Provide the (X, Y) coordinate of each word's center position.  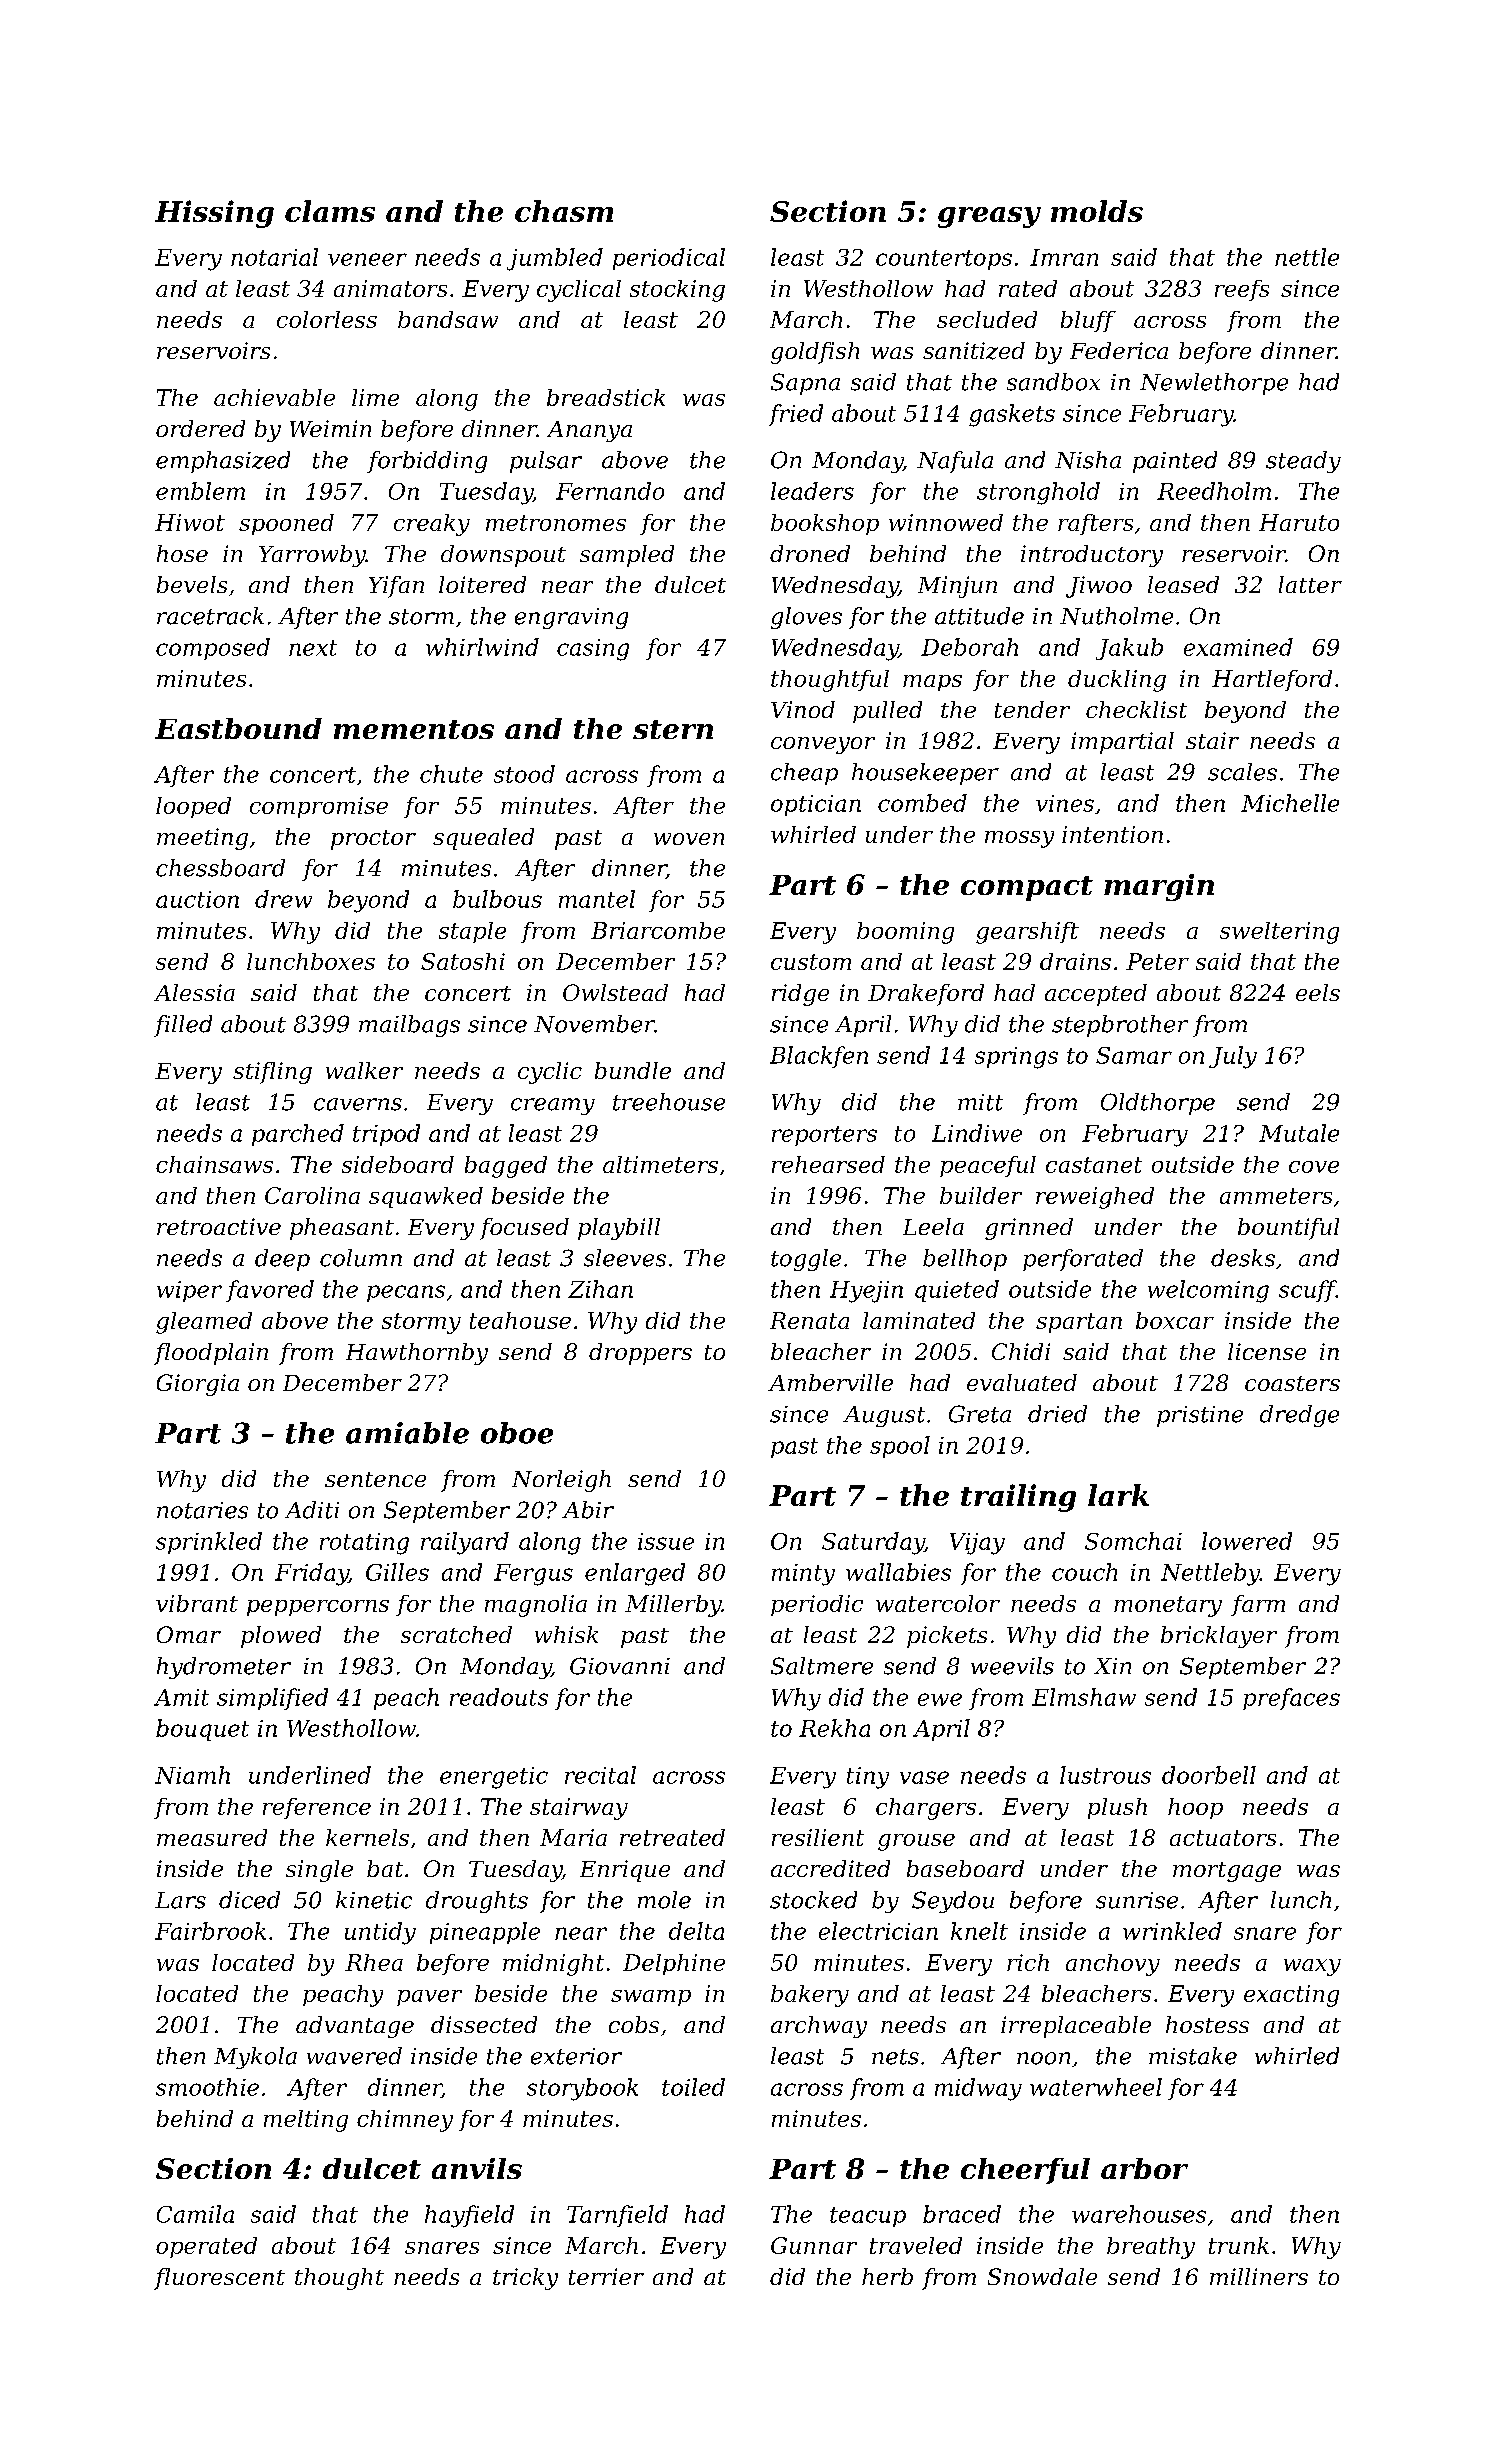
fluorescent (219, 2279)
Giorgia (198, 1385)
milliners (1259, 2276)
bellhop (965, 1260)
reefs (1242, 290)
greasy (989, 217)
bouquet (202, 1730)
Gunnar (814, 2245)
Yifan (396, 587)
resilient (818, 1837)
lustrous (1105, 1775)
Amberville (830, 1382)
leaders (812, 491)
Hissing (214, 214)
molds (1097, 211)
